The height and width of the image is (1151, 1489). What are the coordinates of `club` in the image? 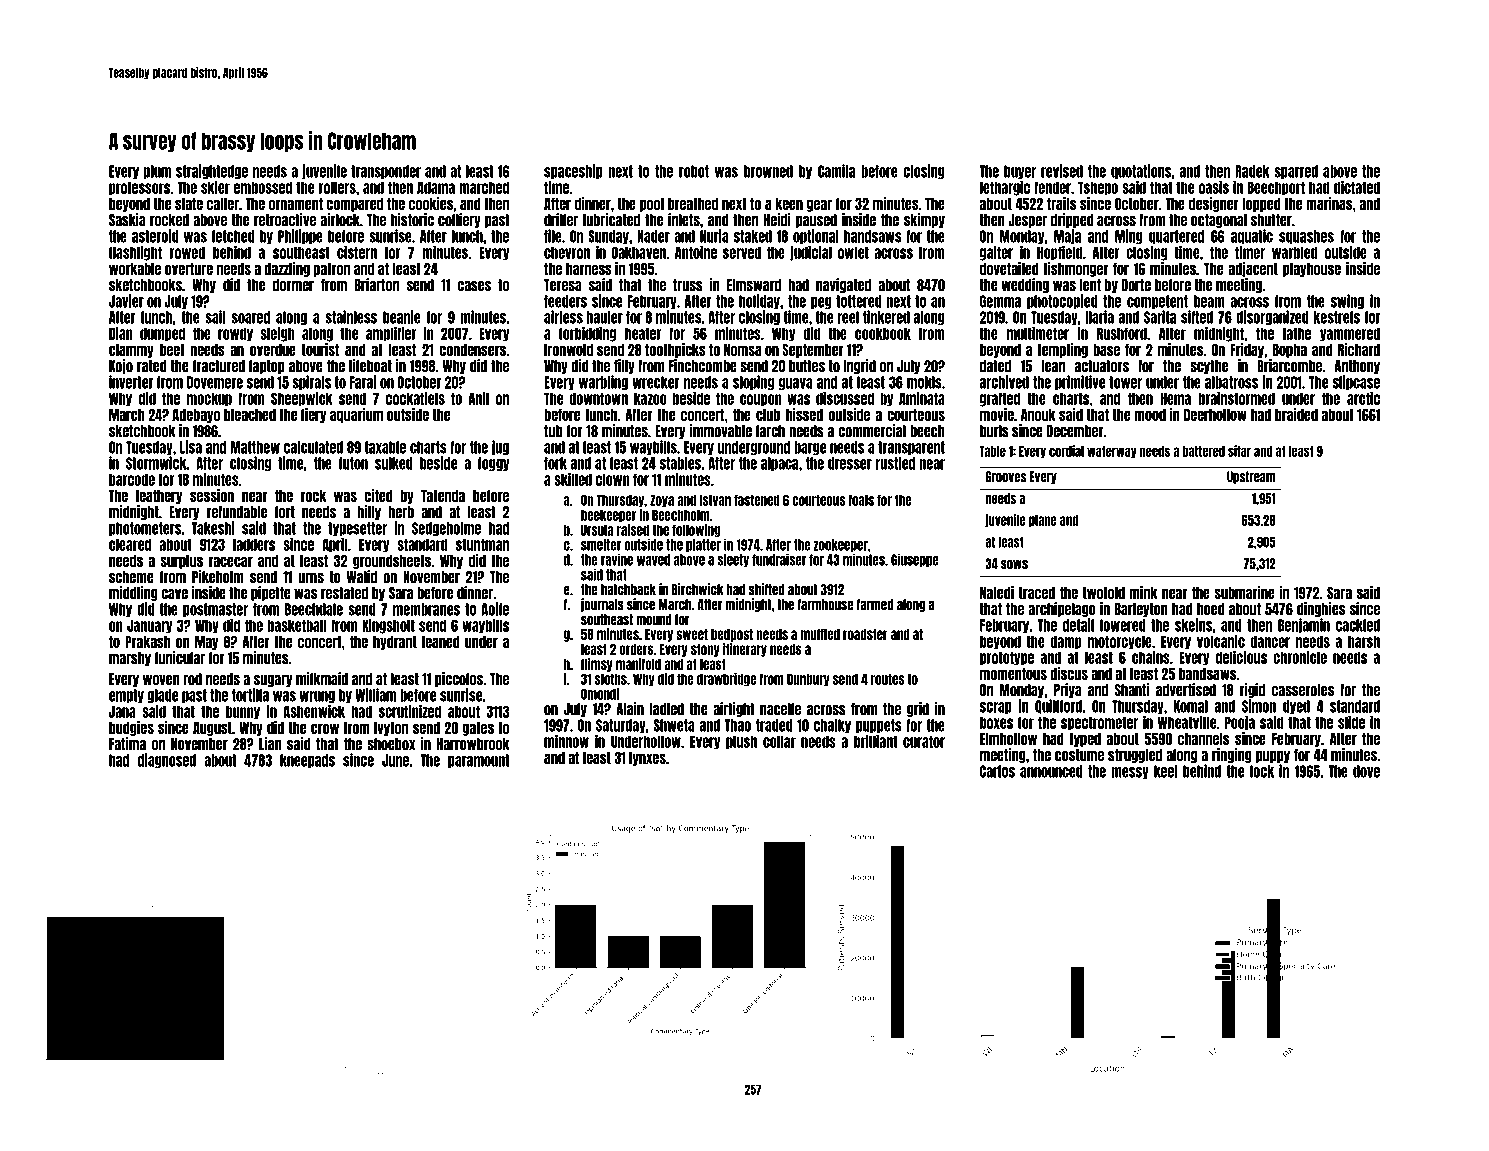 It's located at (768, 415).
